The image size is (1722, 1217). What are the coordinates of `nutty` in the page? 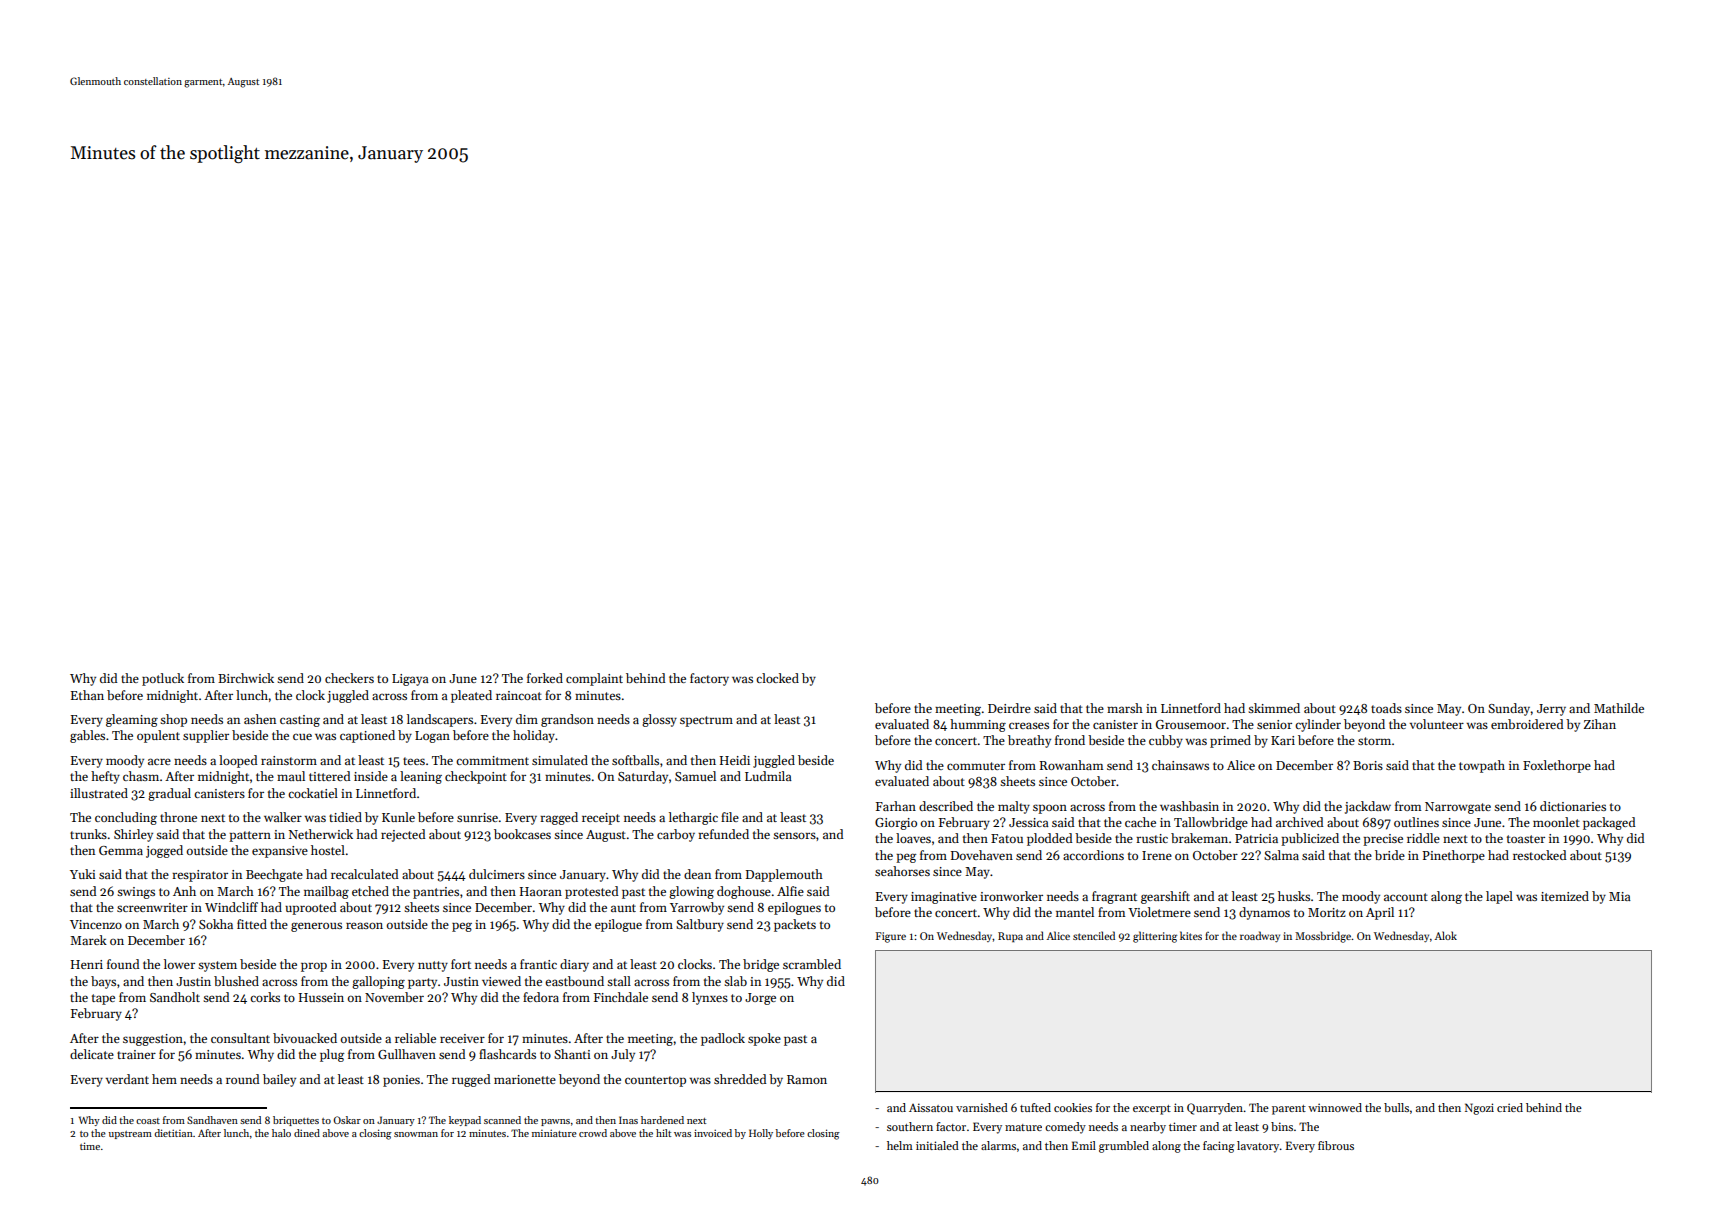 It's located at (433, 966).
